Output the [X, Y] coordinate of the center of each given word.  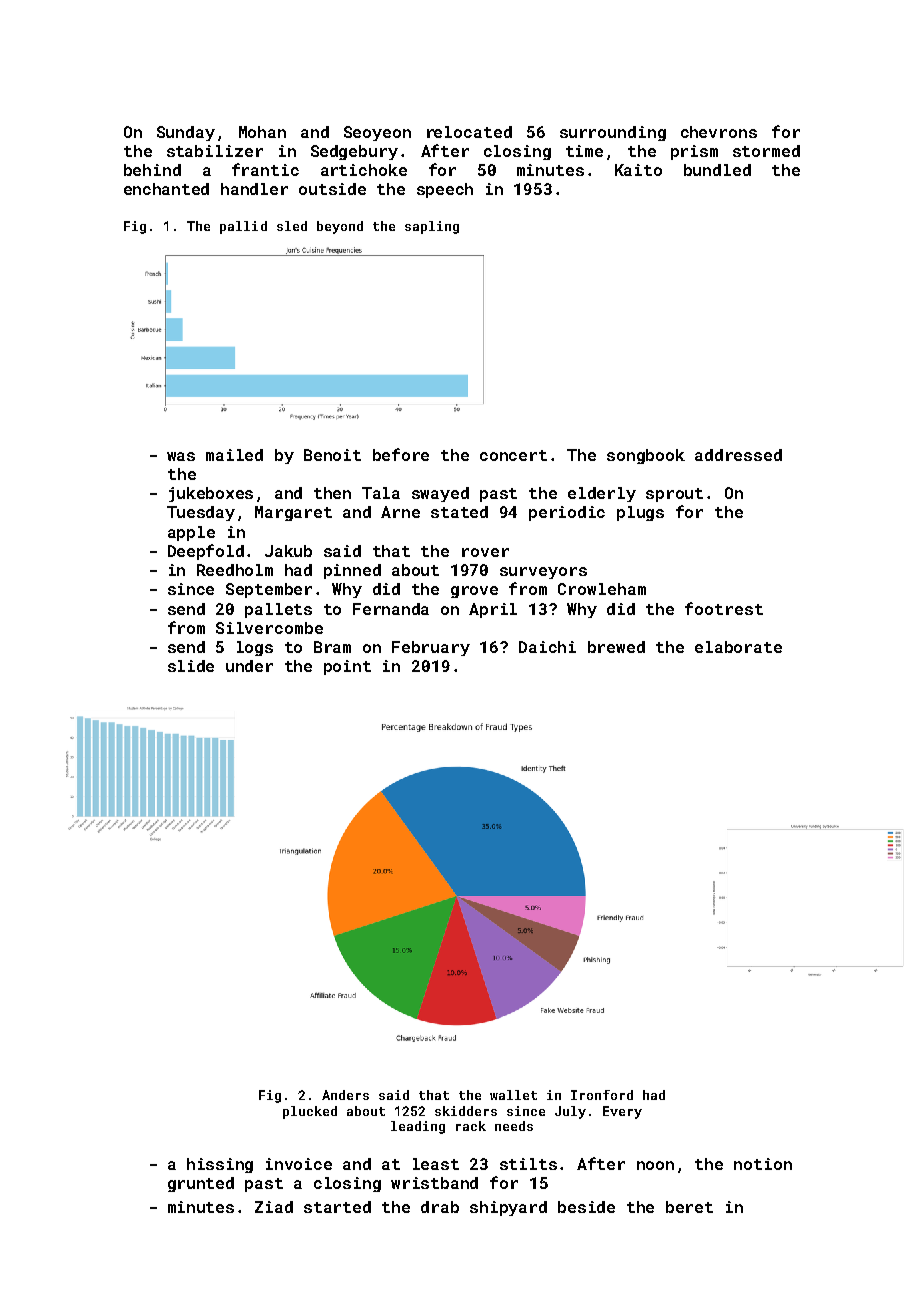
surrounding [613, 133]
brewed [616, 647]
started [337, 1207]
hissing [220, 1165]
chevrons [719, 132]
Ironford [602, 1095]
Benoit [332, 455]
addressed [738, 455]
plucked [310, 1112]
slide [191, 666]
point [347, 667]
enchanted [166, 189]
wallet [513, 1095]
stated [459, 512]
